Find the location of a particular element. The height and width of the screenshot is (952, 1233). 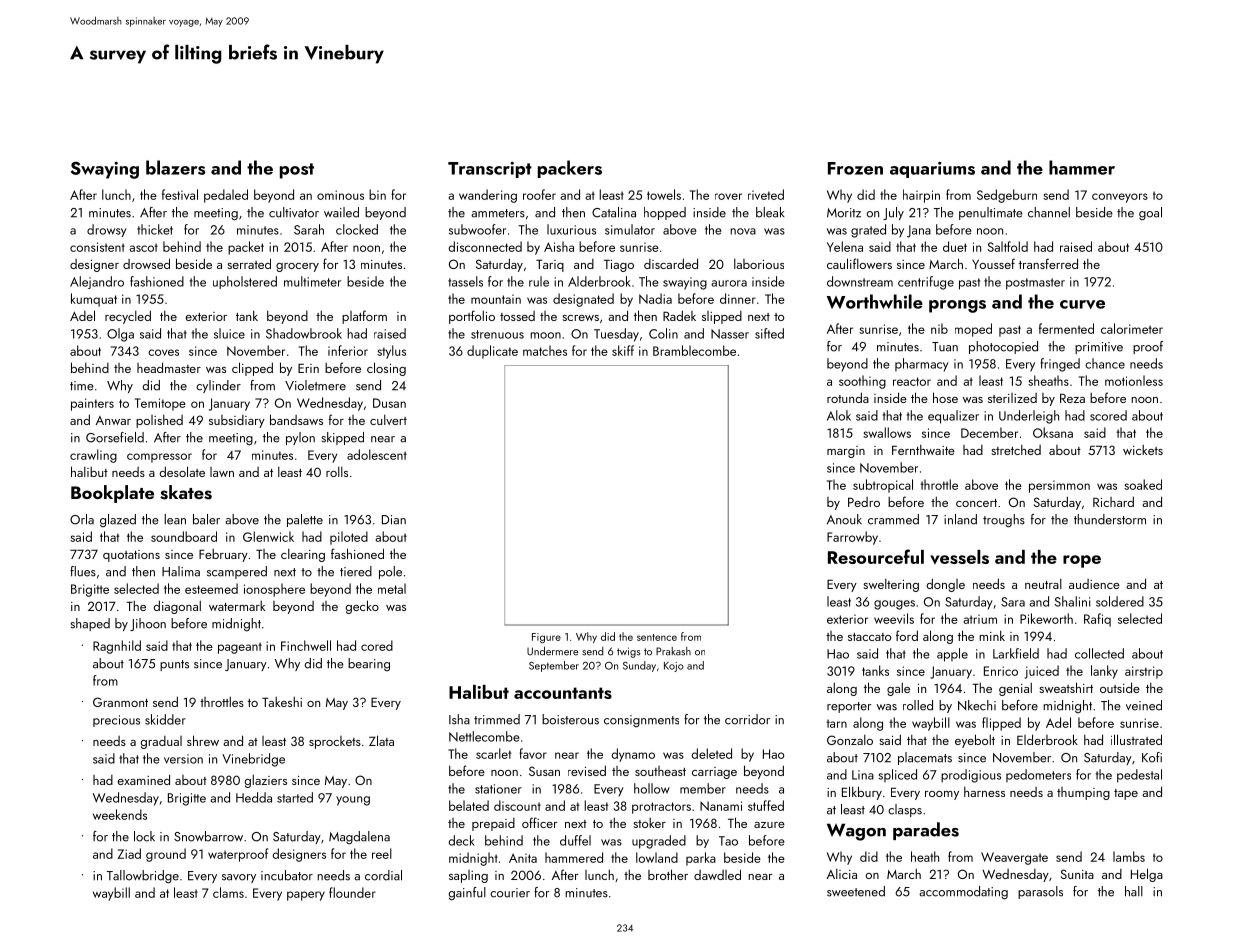

sweetened is located at coordinates (856, 891).
